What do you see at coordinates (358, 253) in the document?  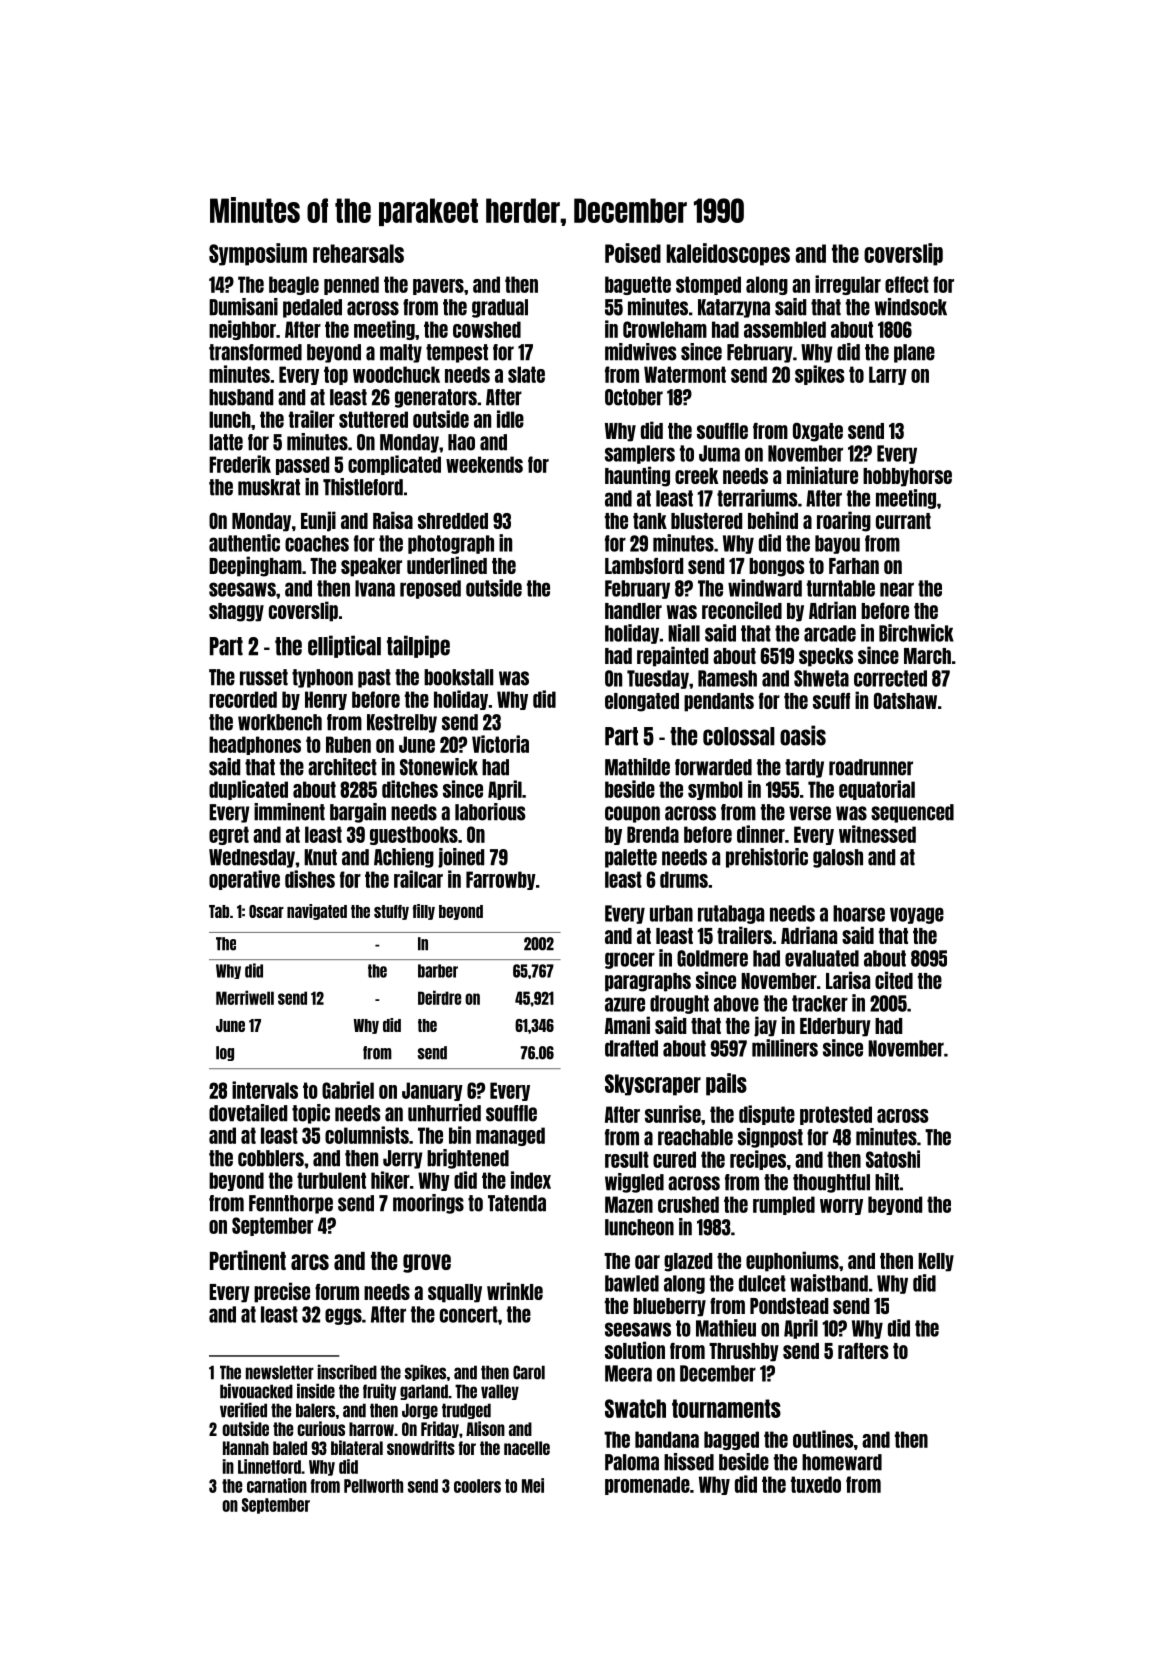 I see `rehearsals` at bounding box center [358, 253].
